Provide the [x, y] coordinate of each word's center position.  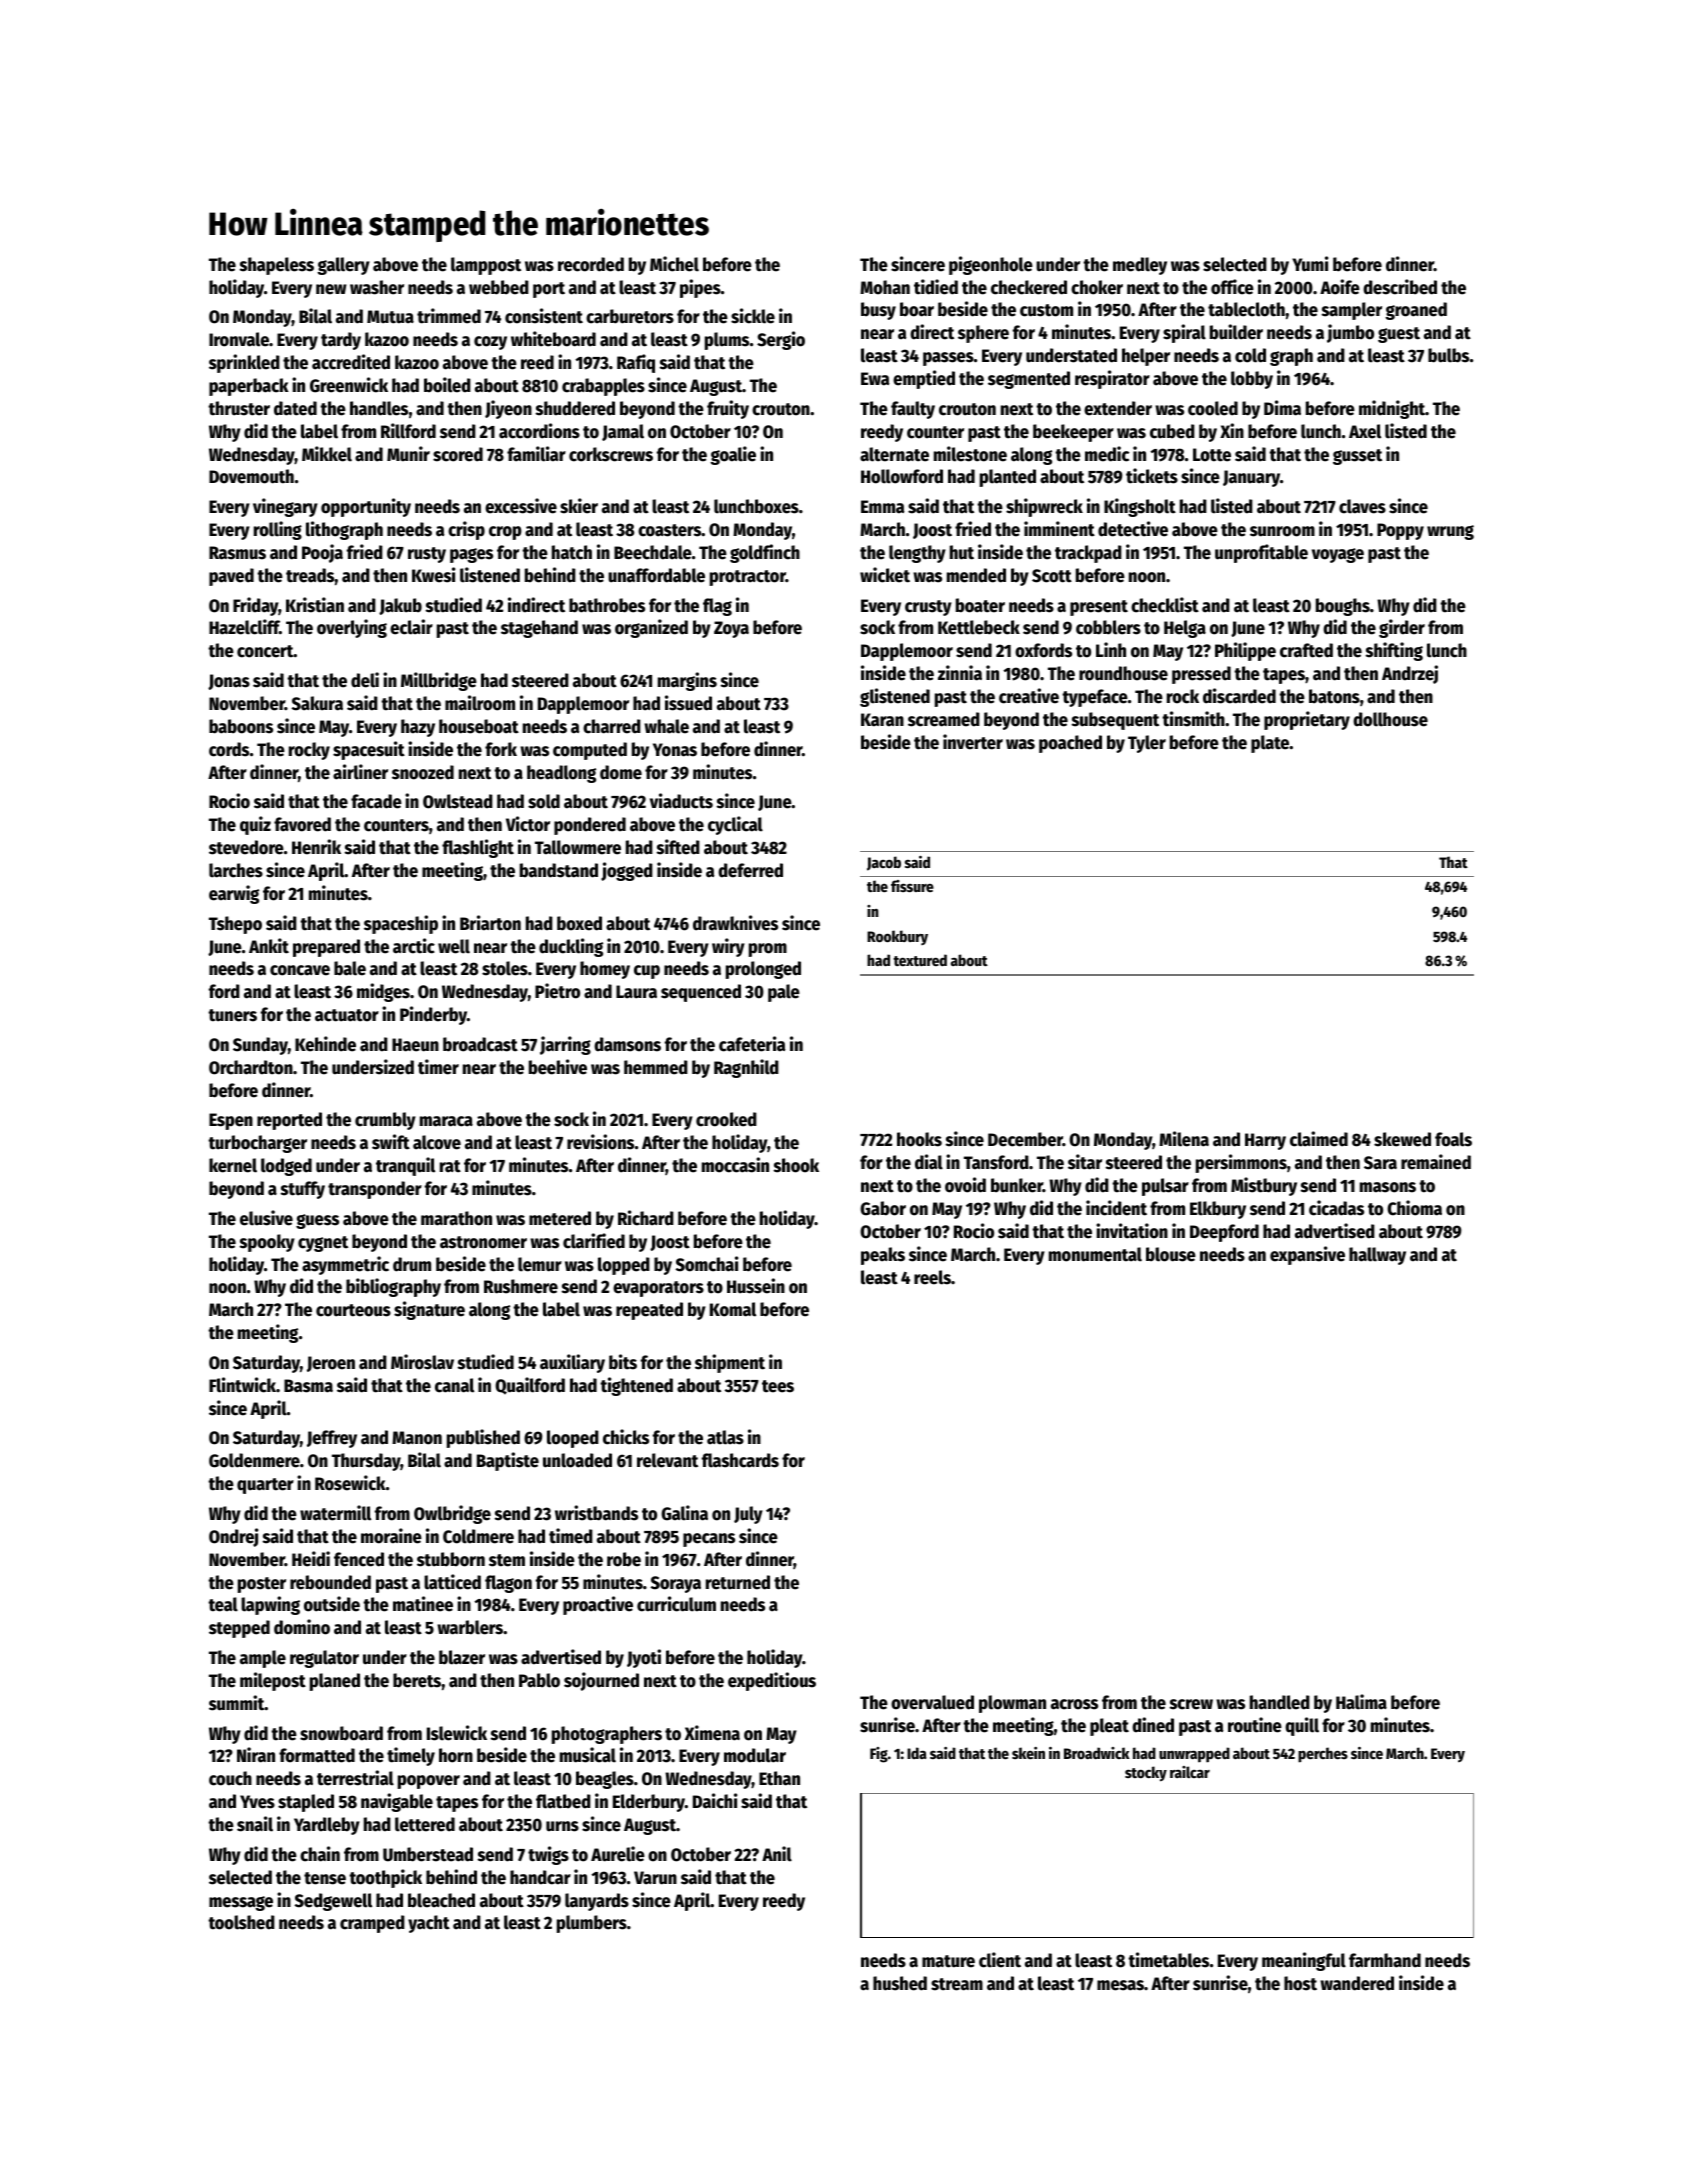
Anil [777, 1854]
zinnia [960, 673]
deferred [750, 870]
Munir [408, 454]
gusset [1357, 457]
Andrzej [1410, 674]
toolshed [241, 1922]
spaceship [401, 924]
